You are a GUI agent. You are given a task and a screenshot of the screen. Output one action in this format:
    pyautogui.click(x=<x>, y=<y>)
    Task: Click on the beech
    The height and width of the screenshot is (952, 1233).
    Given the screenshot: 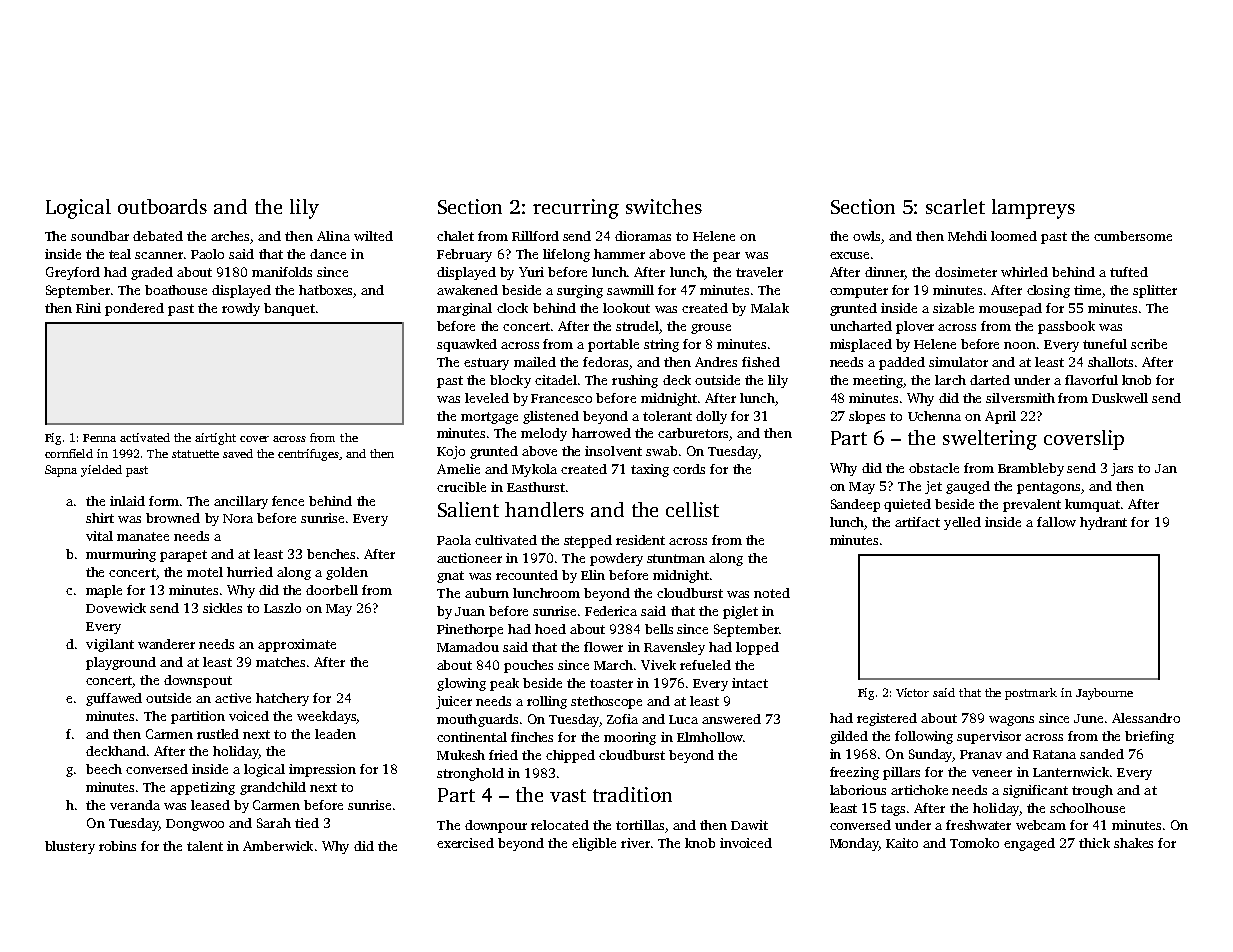 What is the action you would take?
    pyautogui.click(x=104, y=769)
